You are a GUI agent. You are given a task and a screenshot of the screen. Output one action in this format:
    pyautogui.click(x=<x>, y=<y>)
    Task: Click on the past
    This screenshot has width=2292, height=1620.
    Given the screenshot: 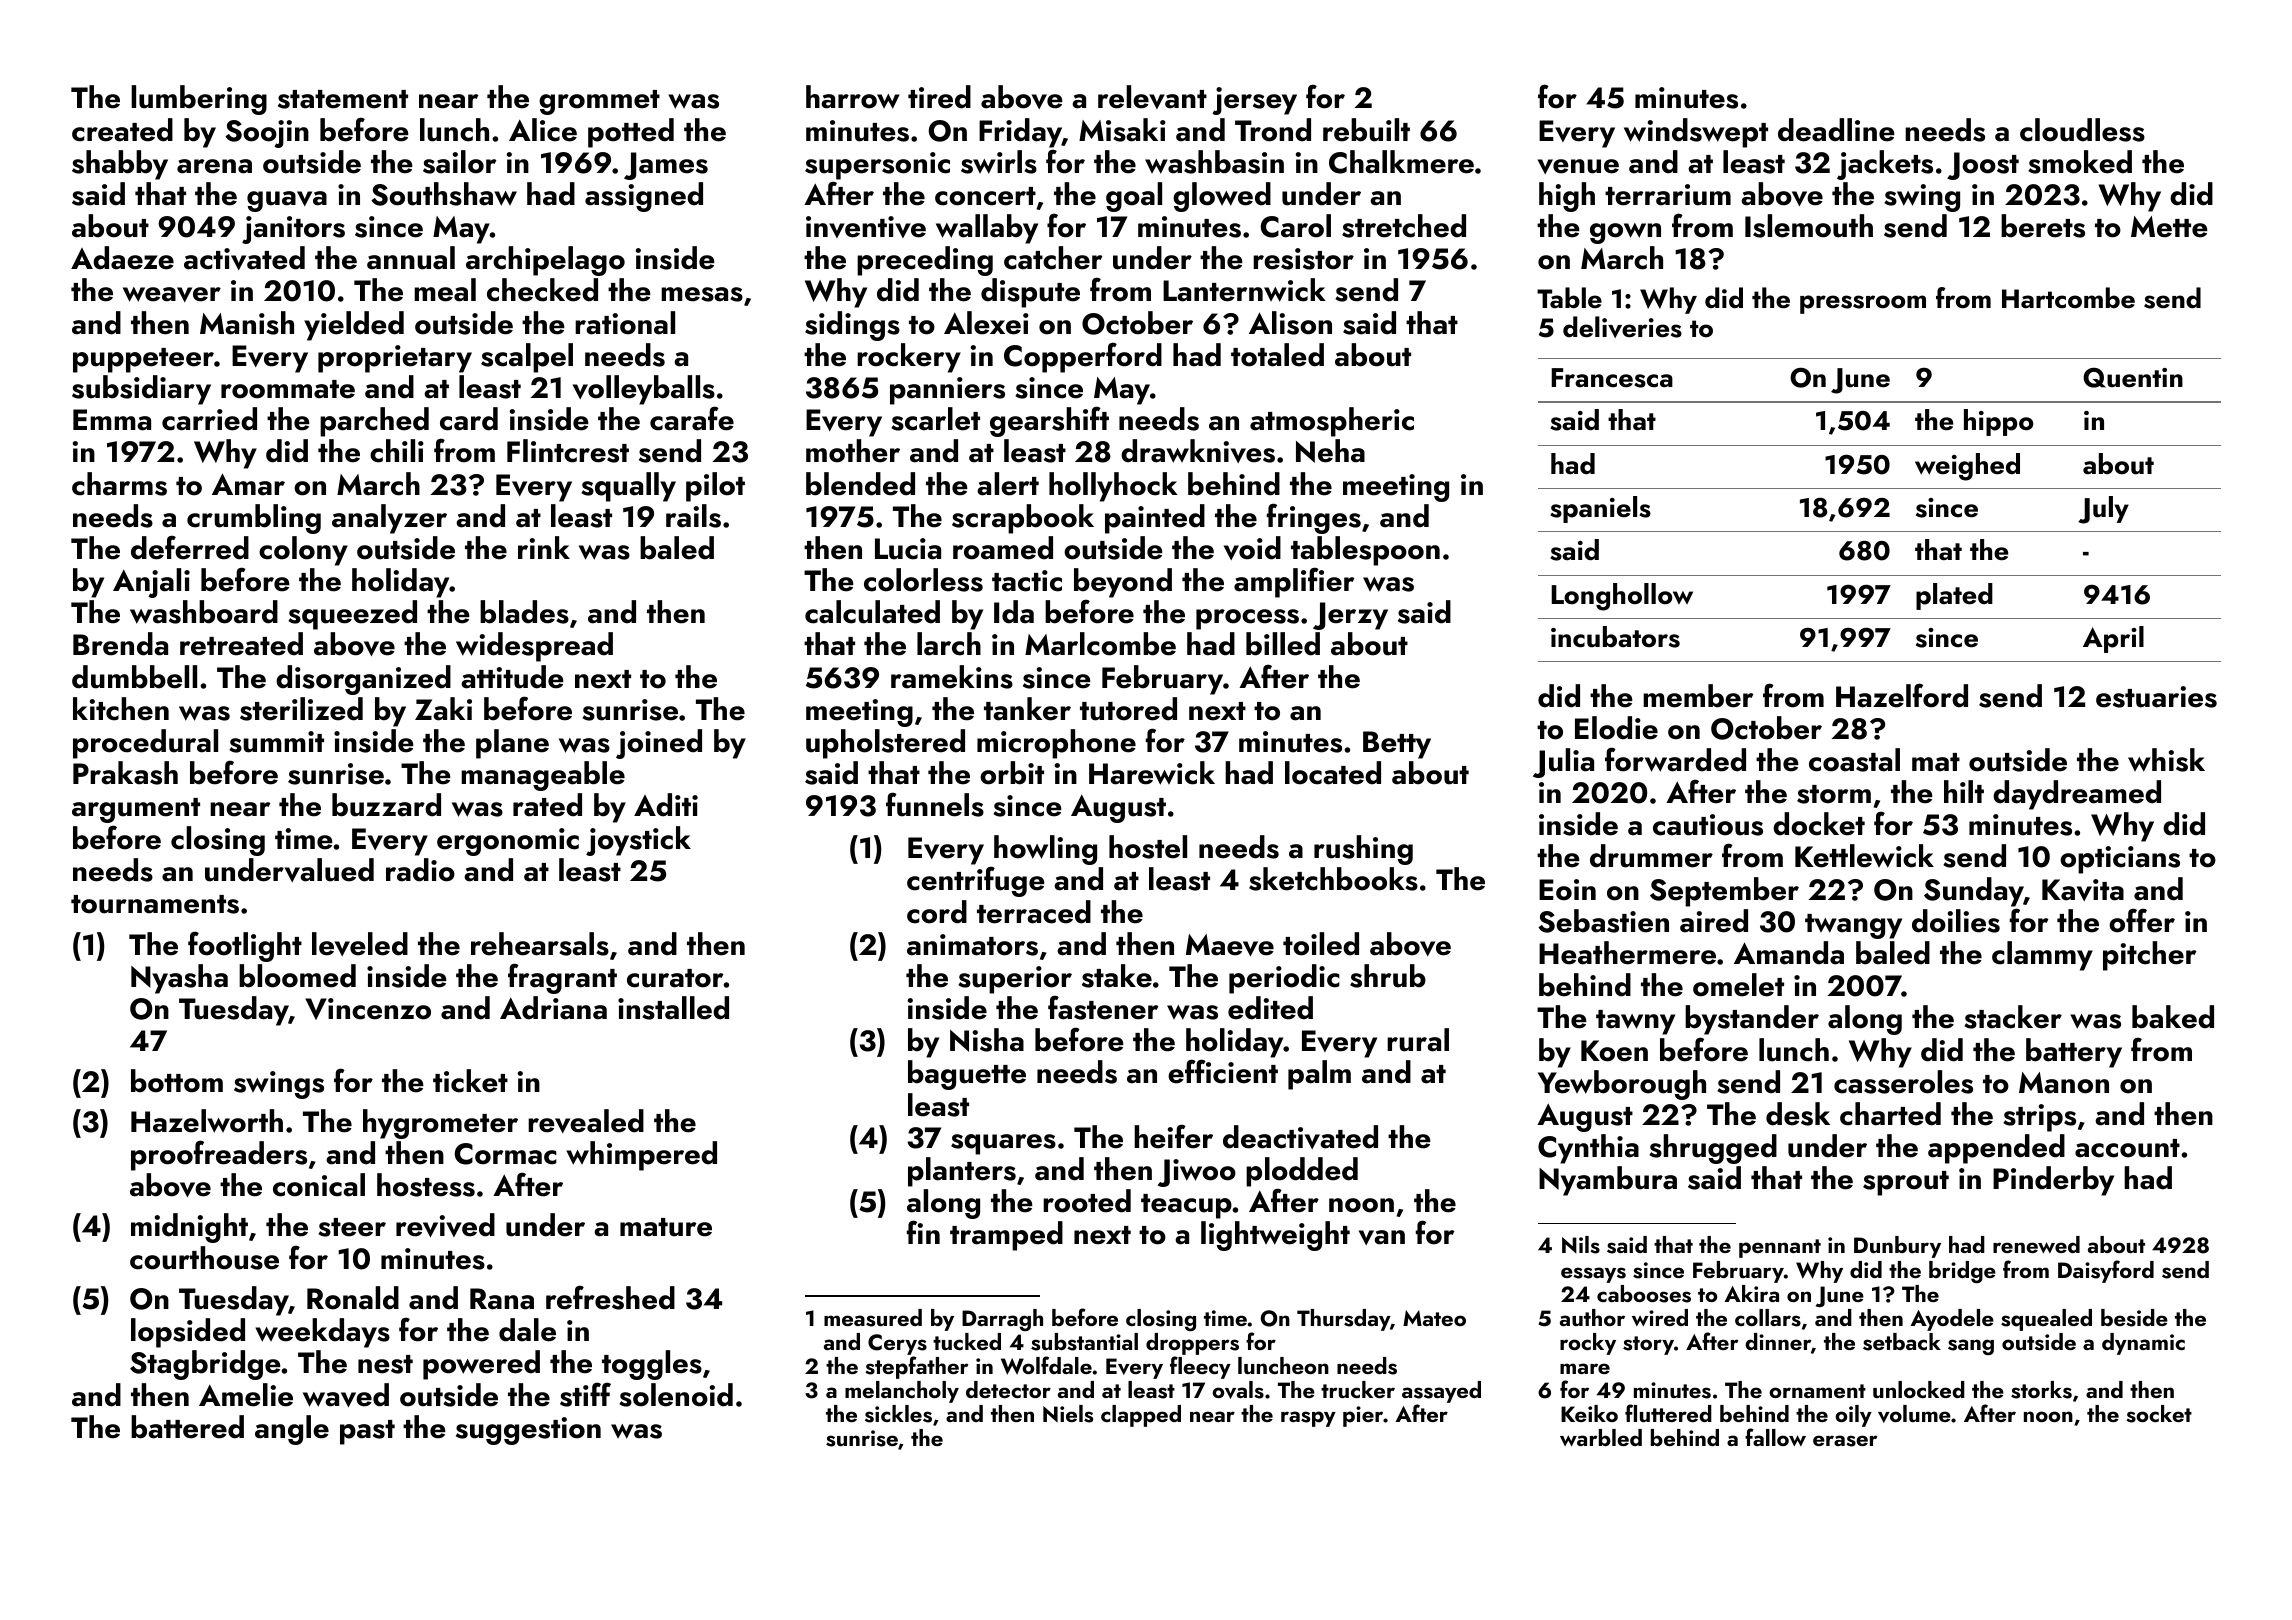 What is the action you would take?
    pyautogui.click(x=367, y=1432)
